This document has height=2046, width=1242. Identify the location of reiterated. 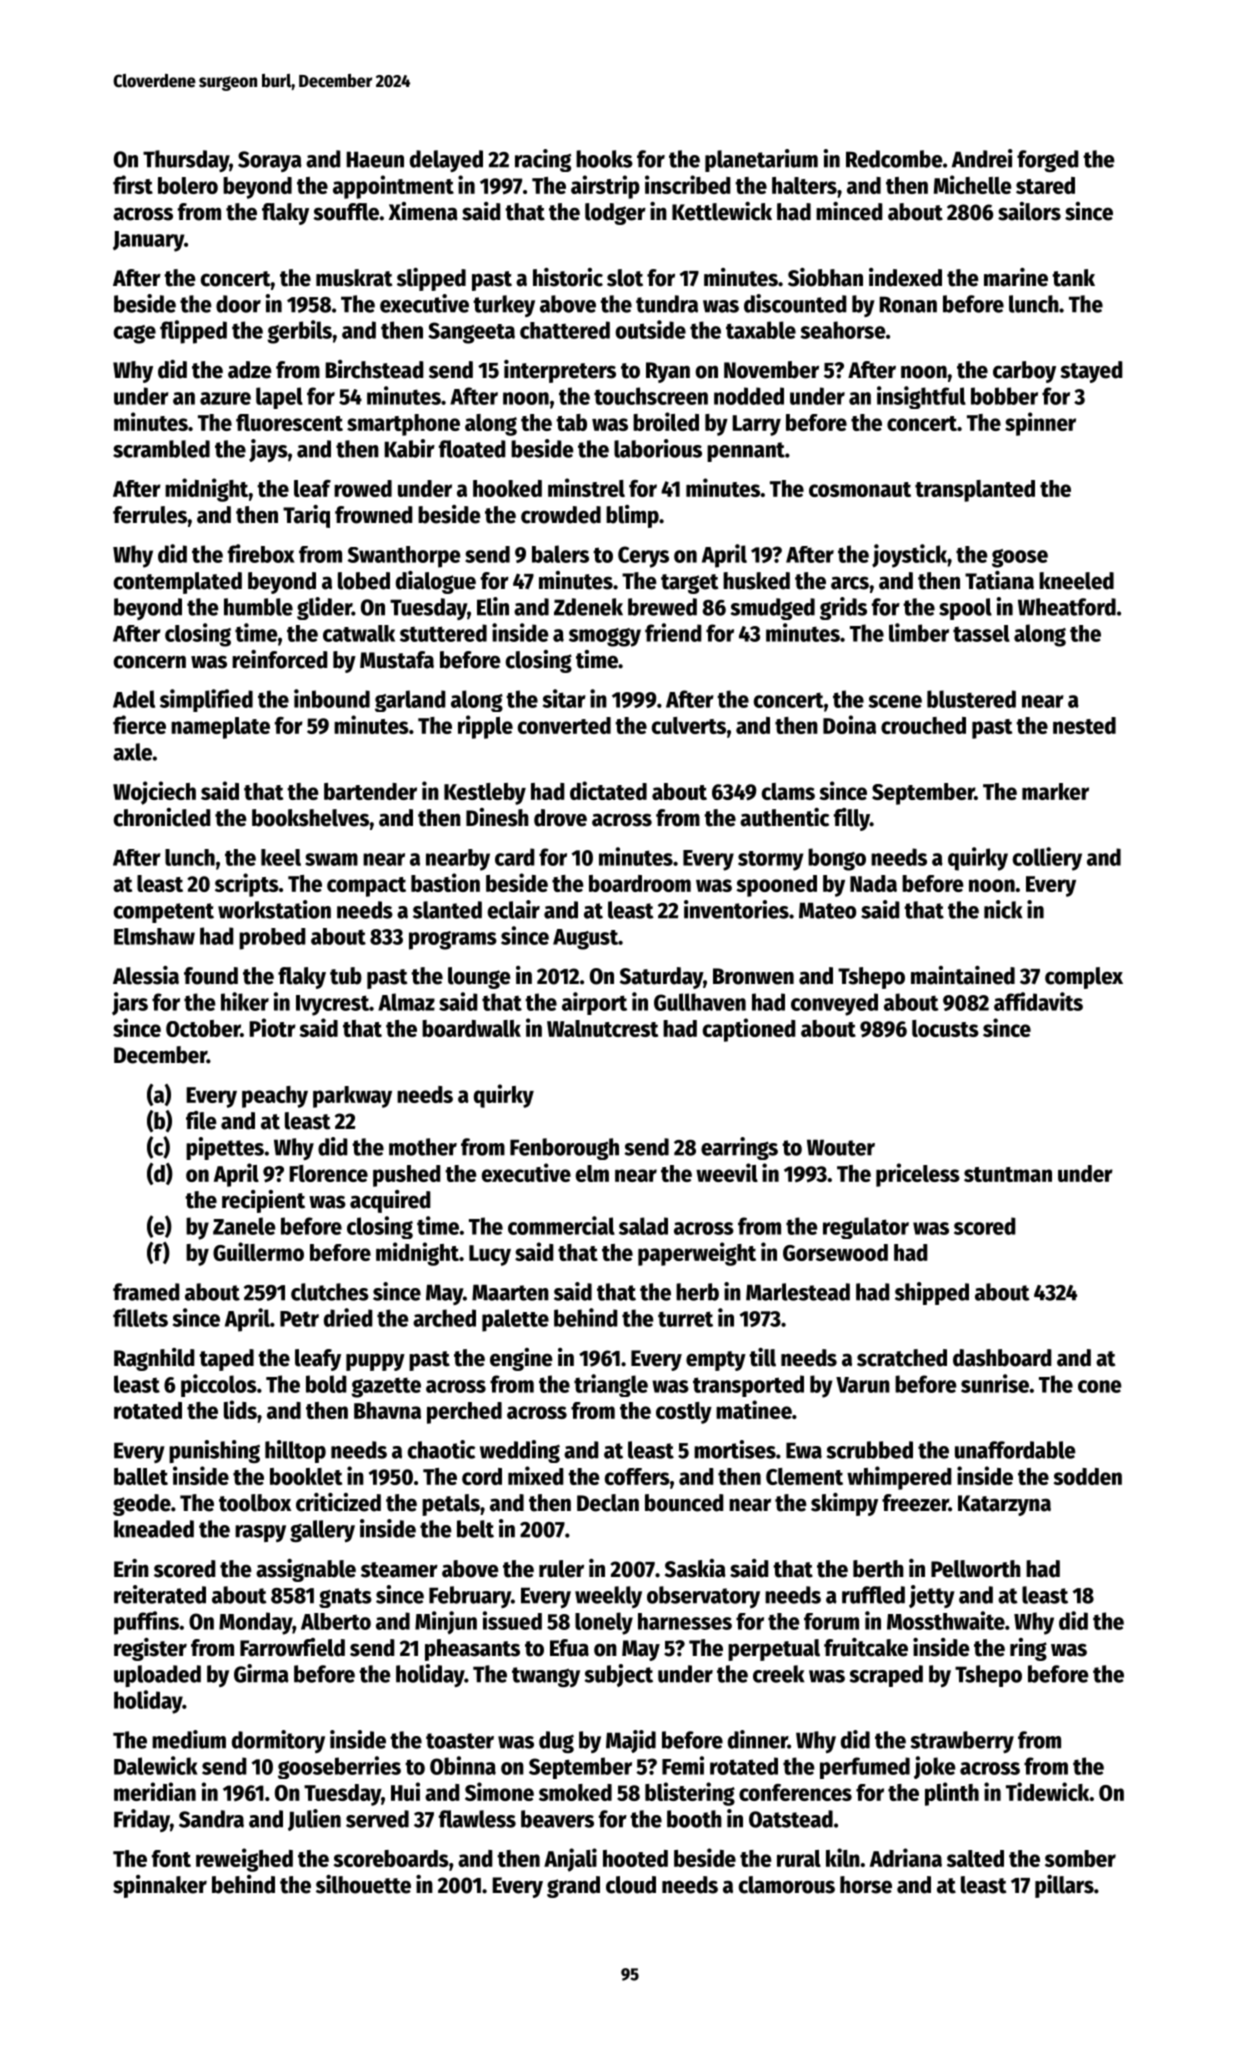
(160, 1594).
